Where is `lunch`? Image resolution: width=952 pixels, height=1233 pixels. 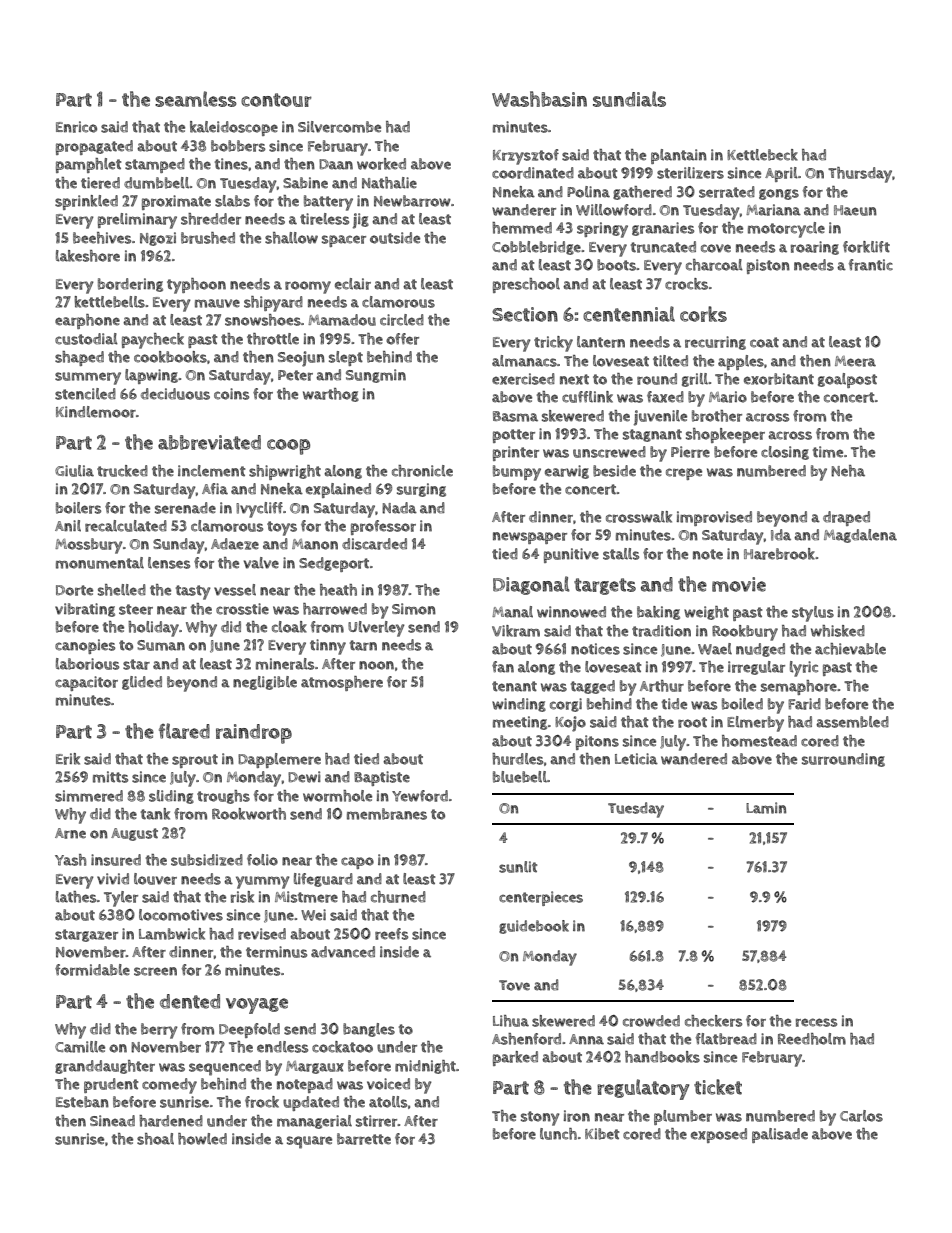
lunch is located at coordinates (558, 1134).
